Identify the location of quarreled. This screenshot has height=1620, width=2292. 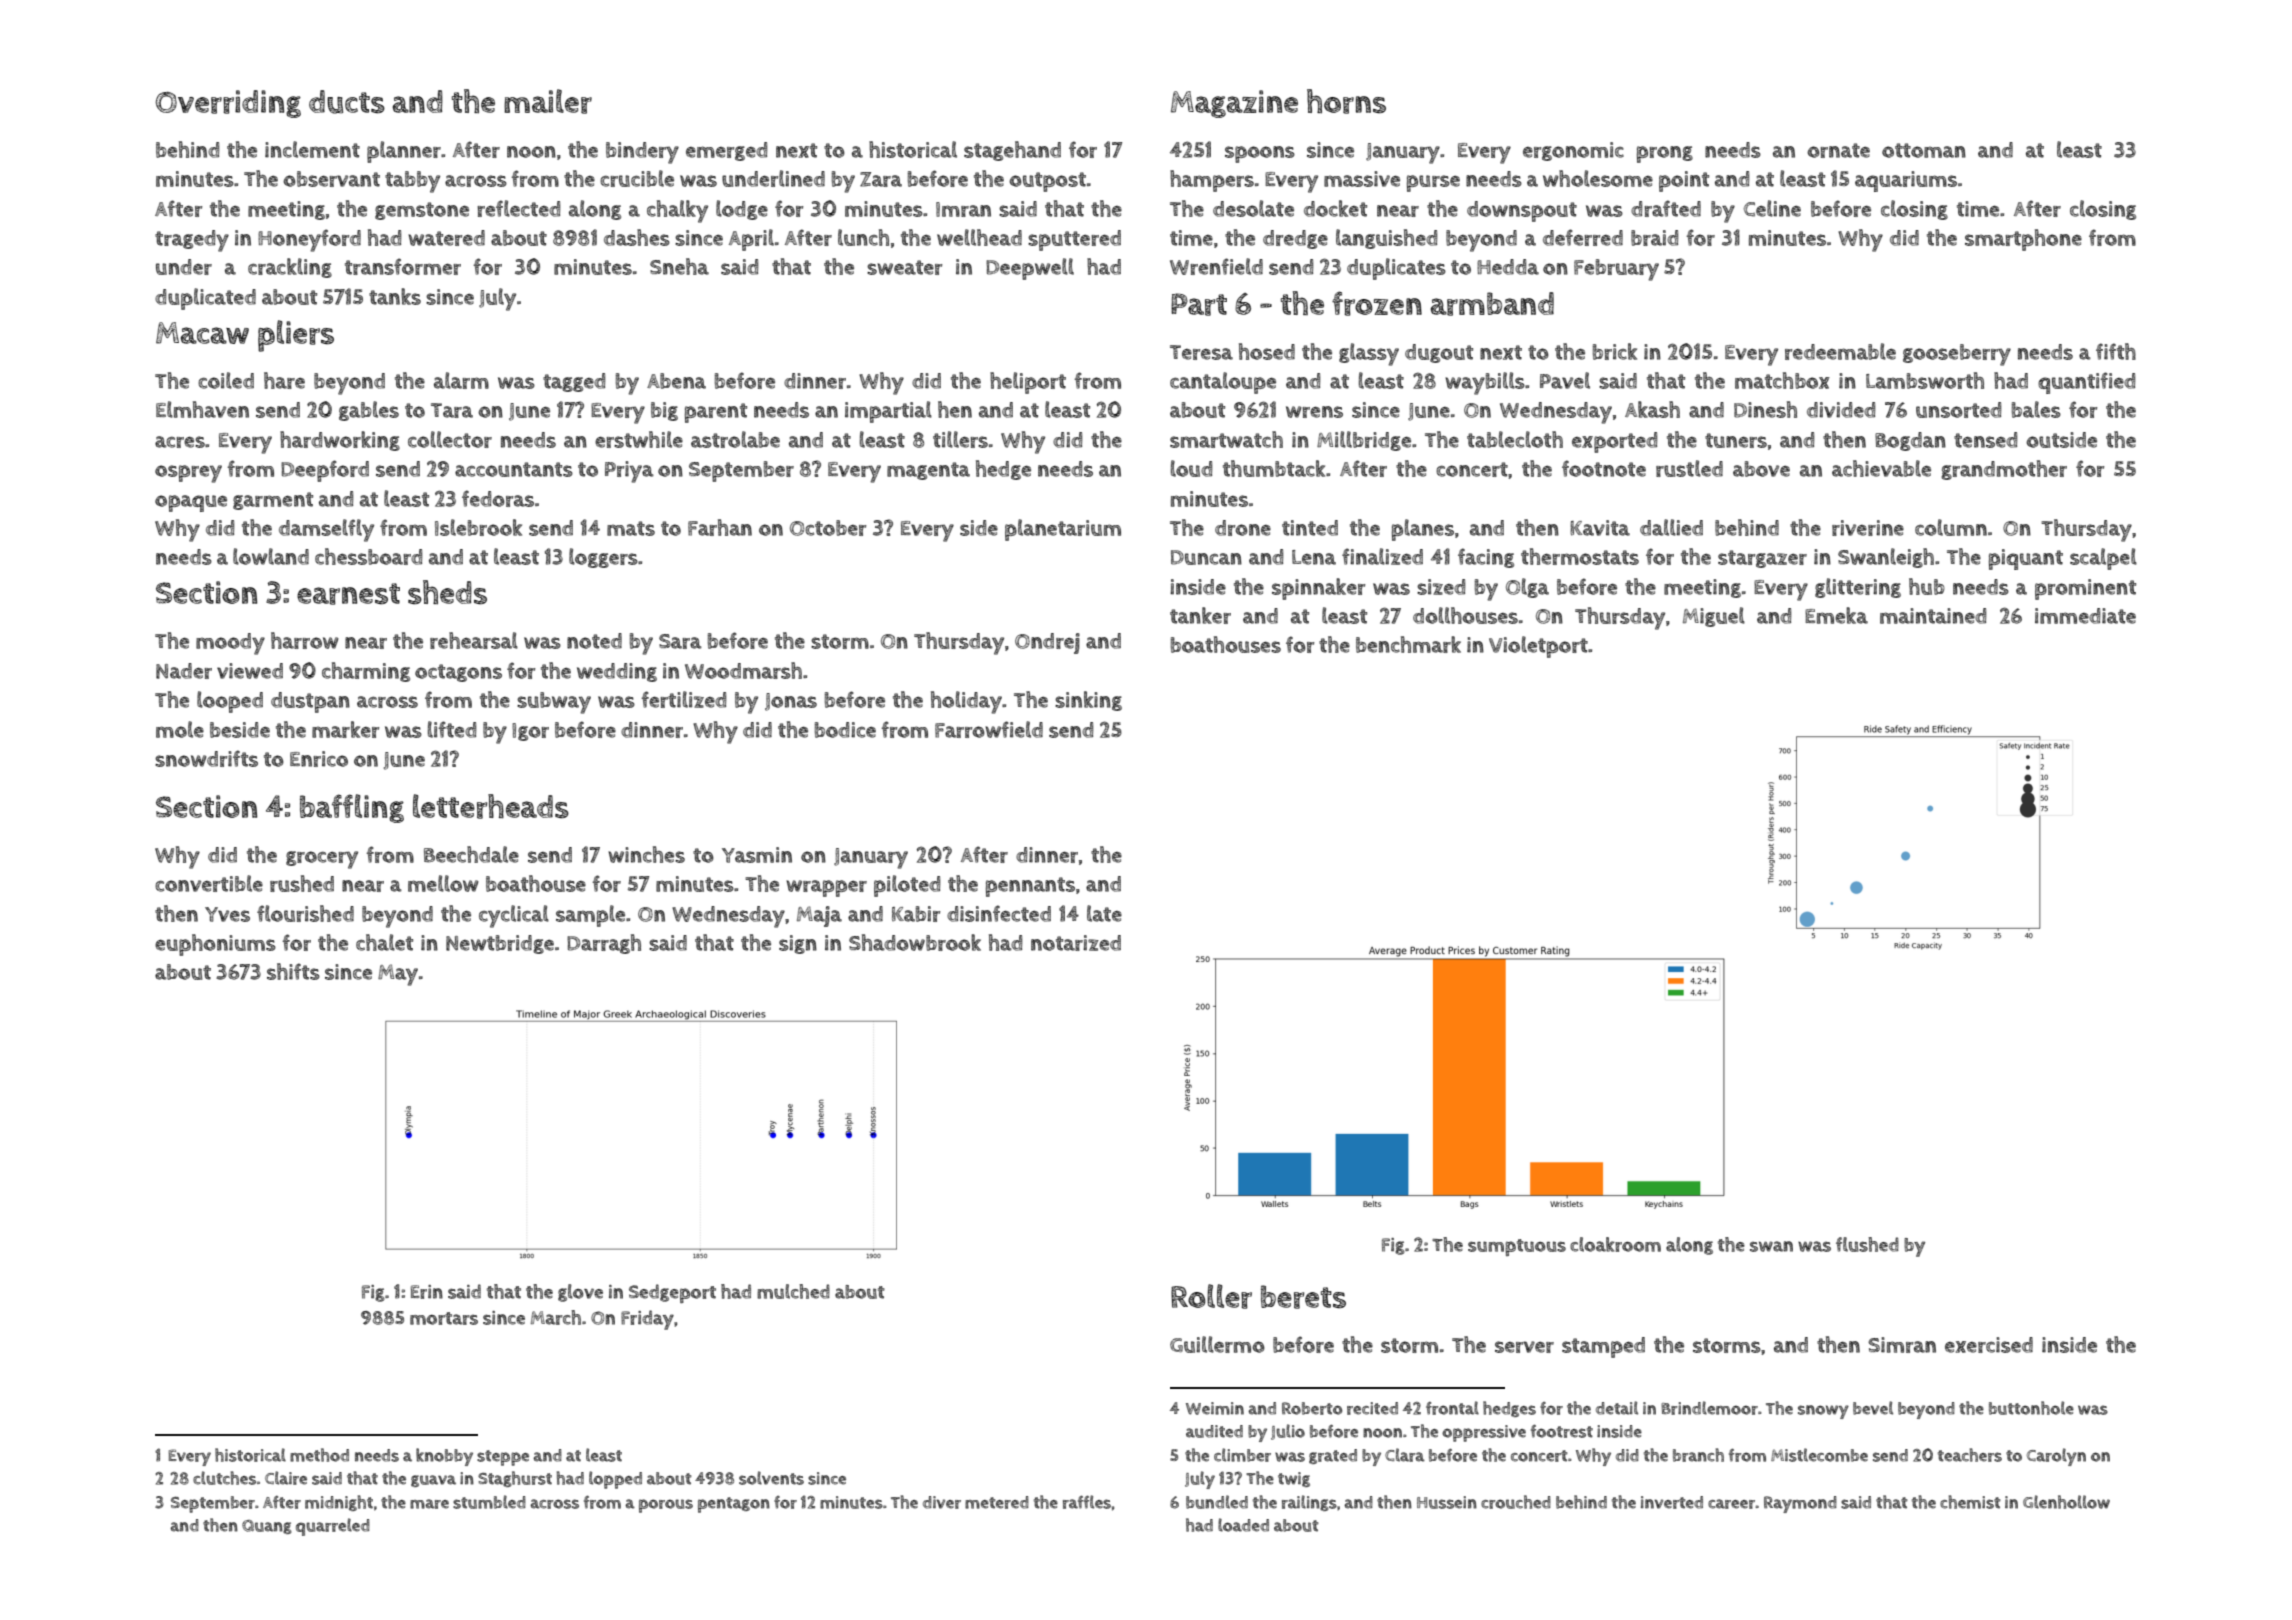
(333, 1527).
